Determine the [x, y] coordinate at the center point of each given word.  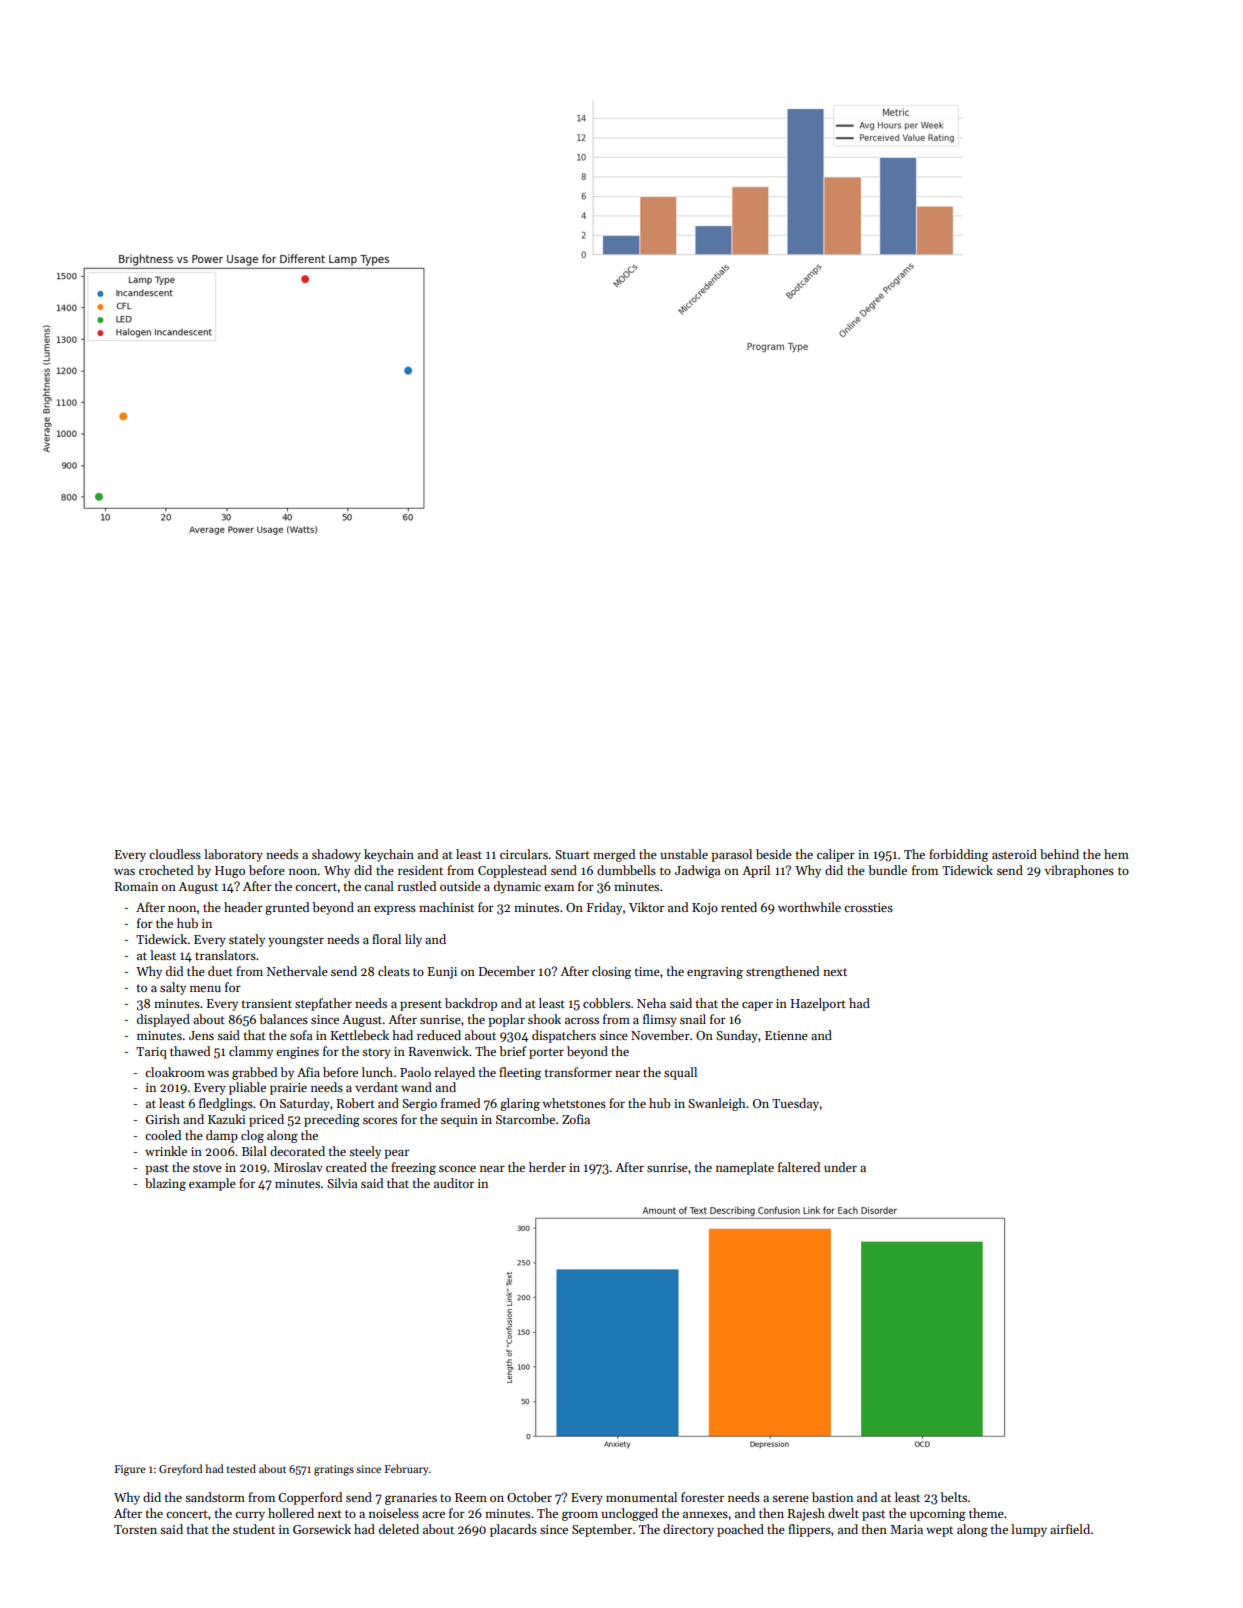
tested [241, 1468]
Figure [130, 1470]
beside [774, 854]
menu [205, 989]
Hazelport [818, 1004]
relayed [454, 1073]
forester [702, 1497]
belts [953, 1497]
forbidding [958, 855]
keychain [389, 855]
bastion [832, 1497]
